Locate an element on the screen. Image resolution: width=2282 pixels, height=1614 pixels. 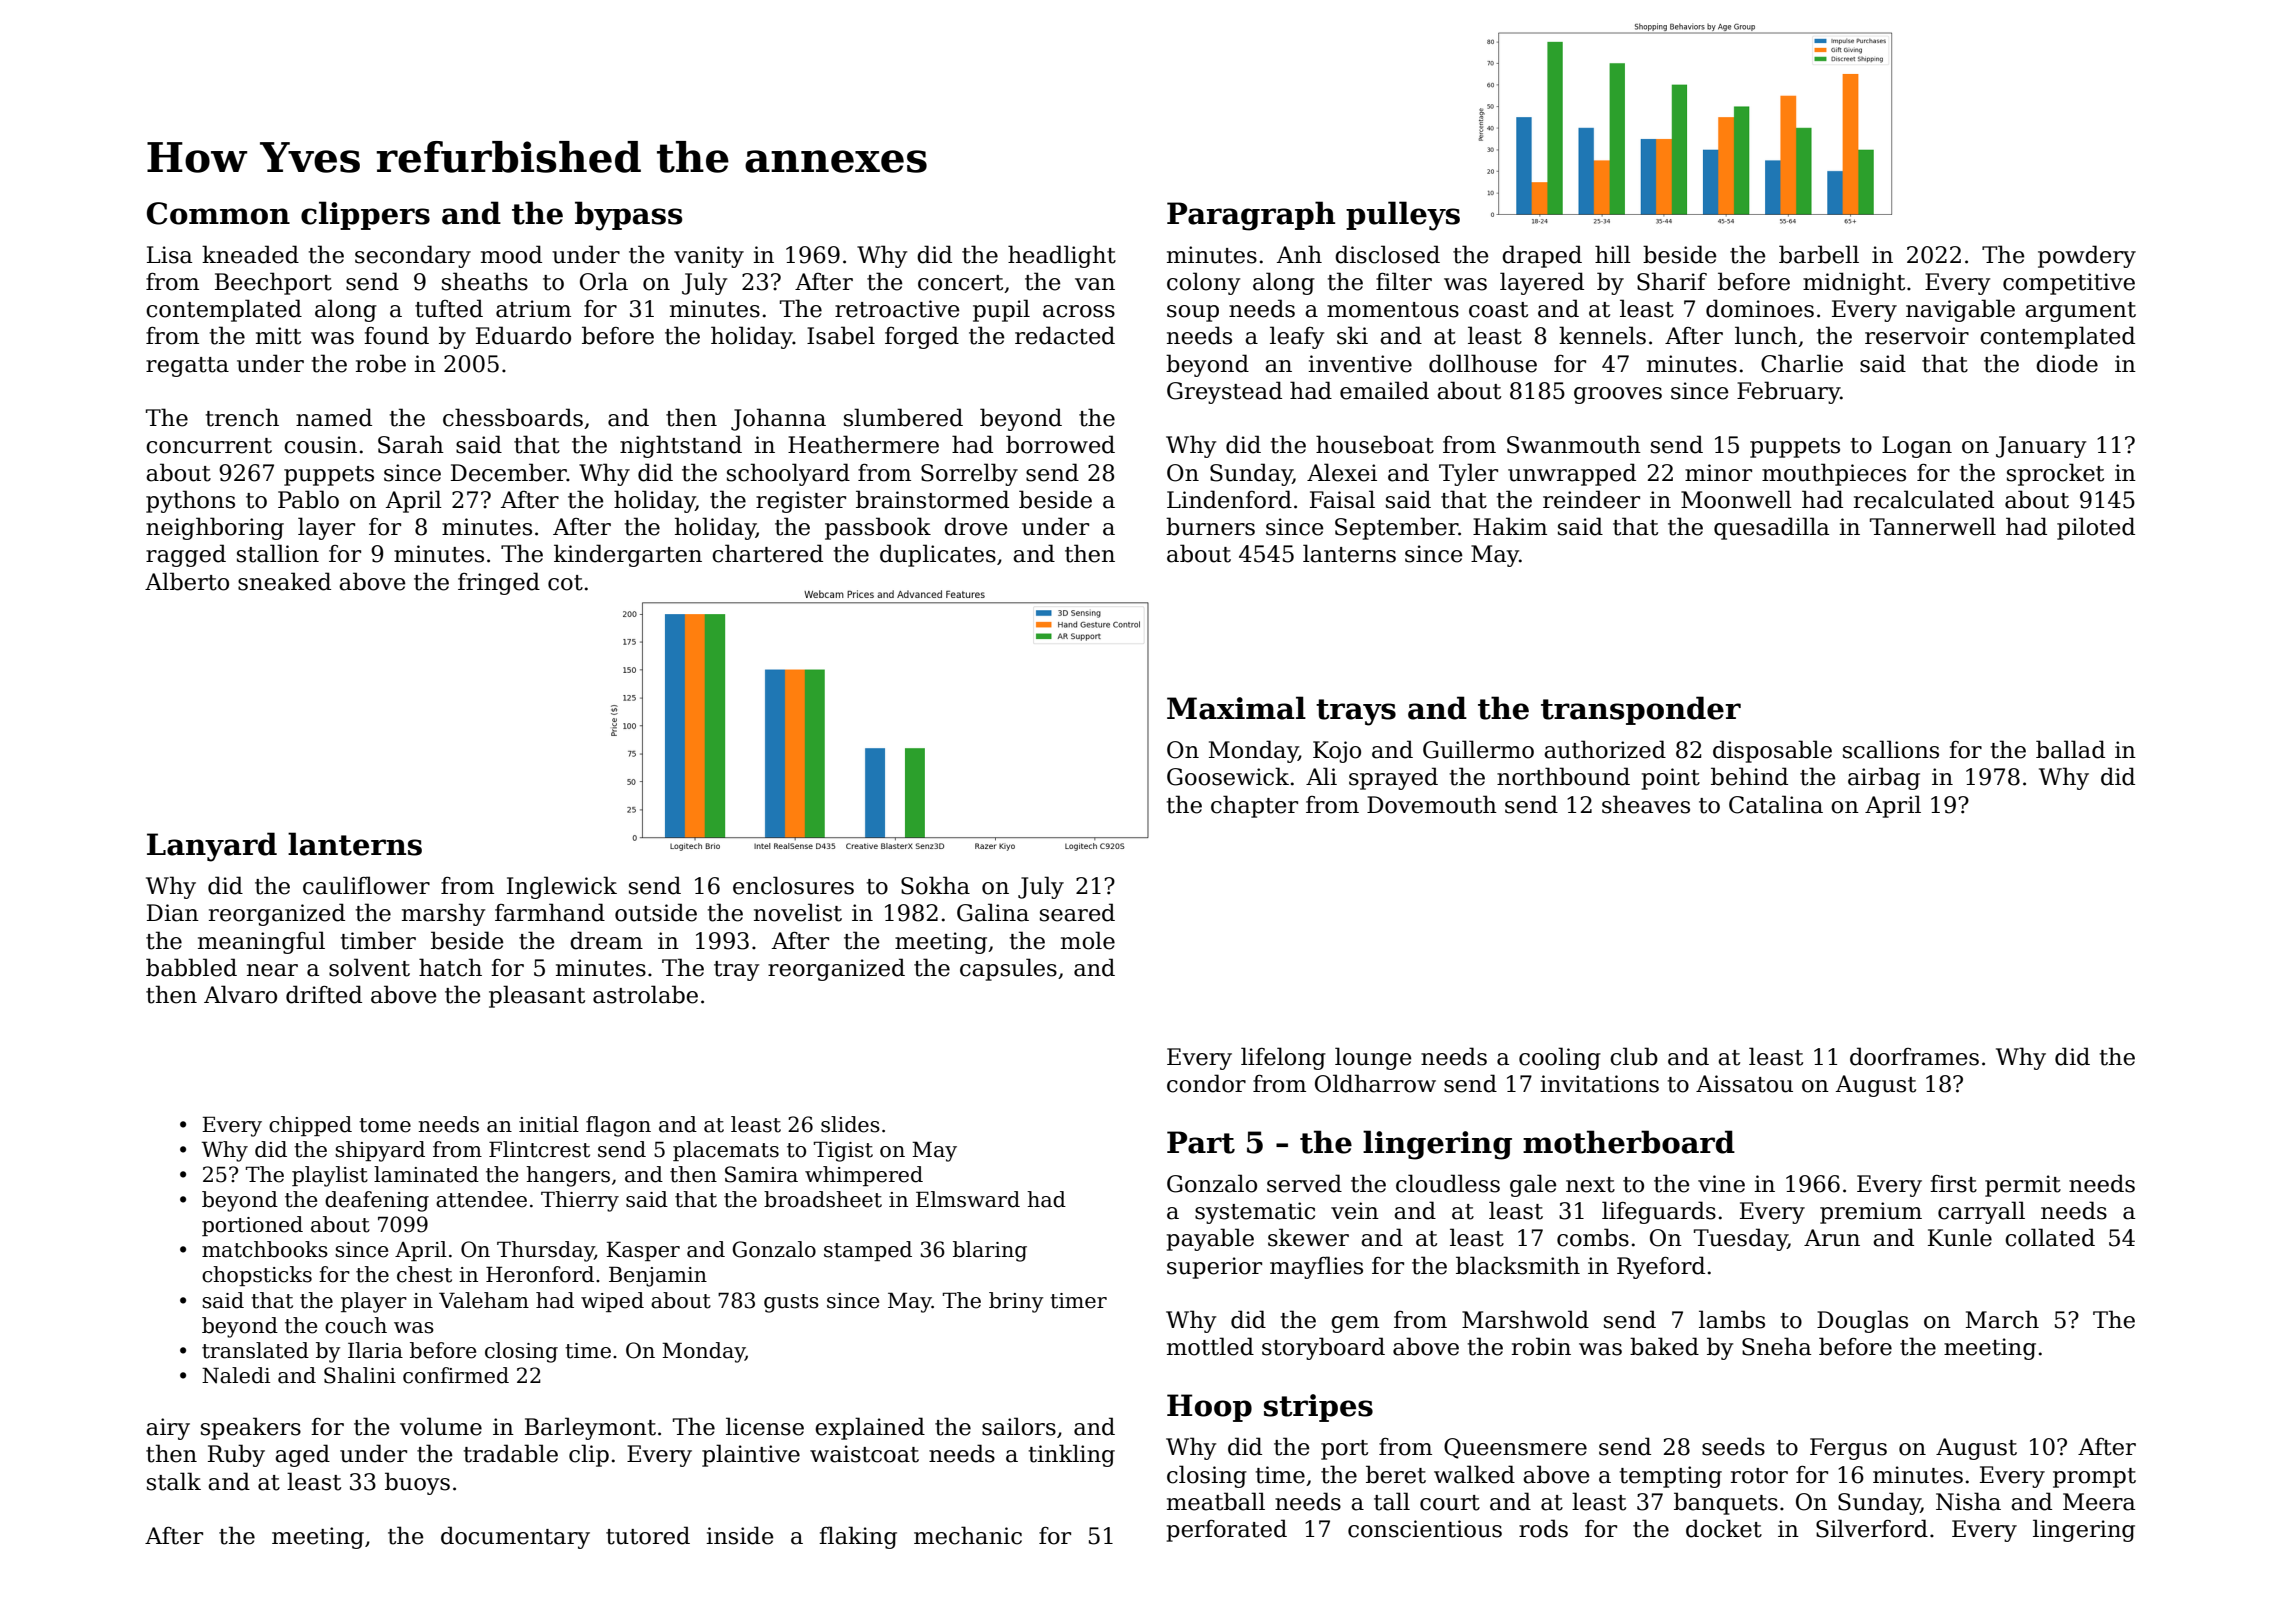
conscientious is located at coordinates (1425, 1529).
